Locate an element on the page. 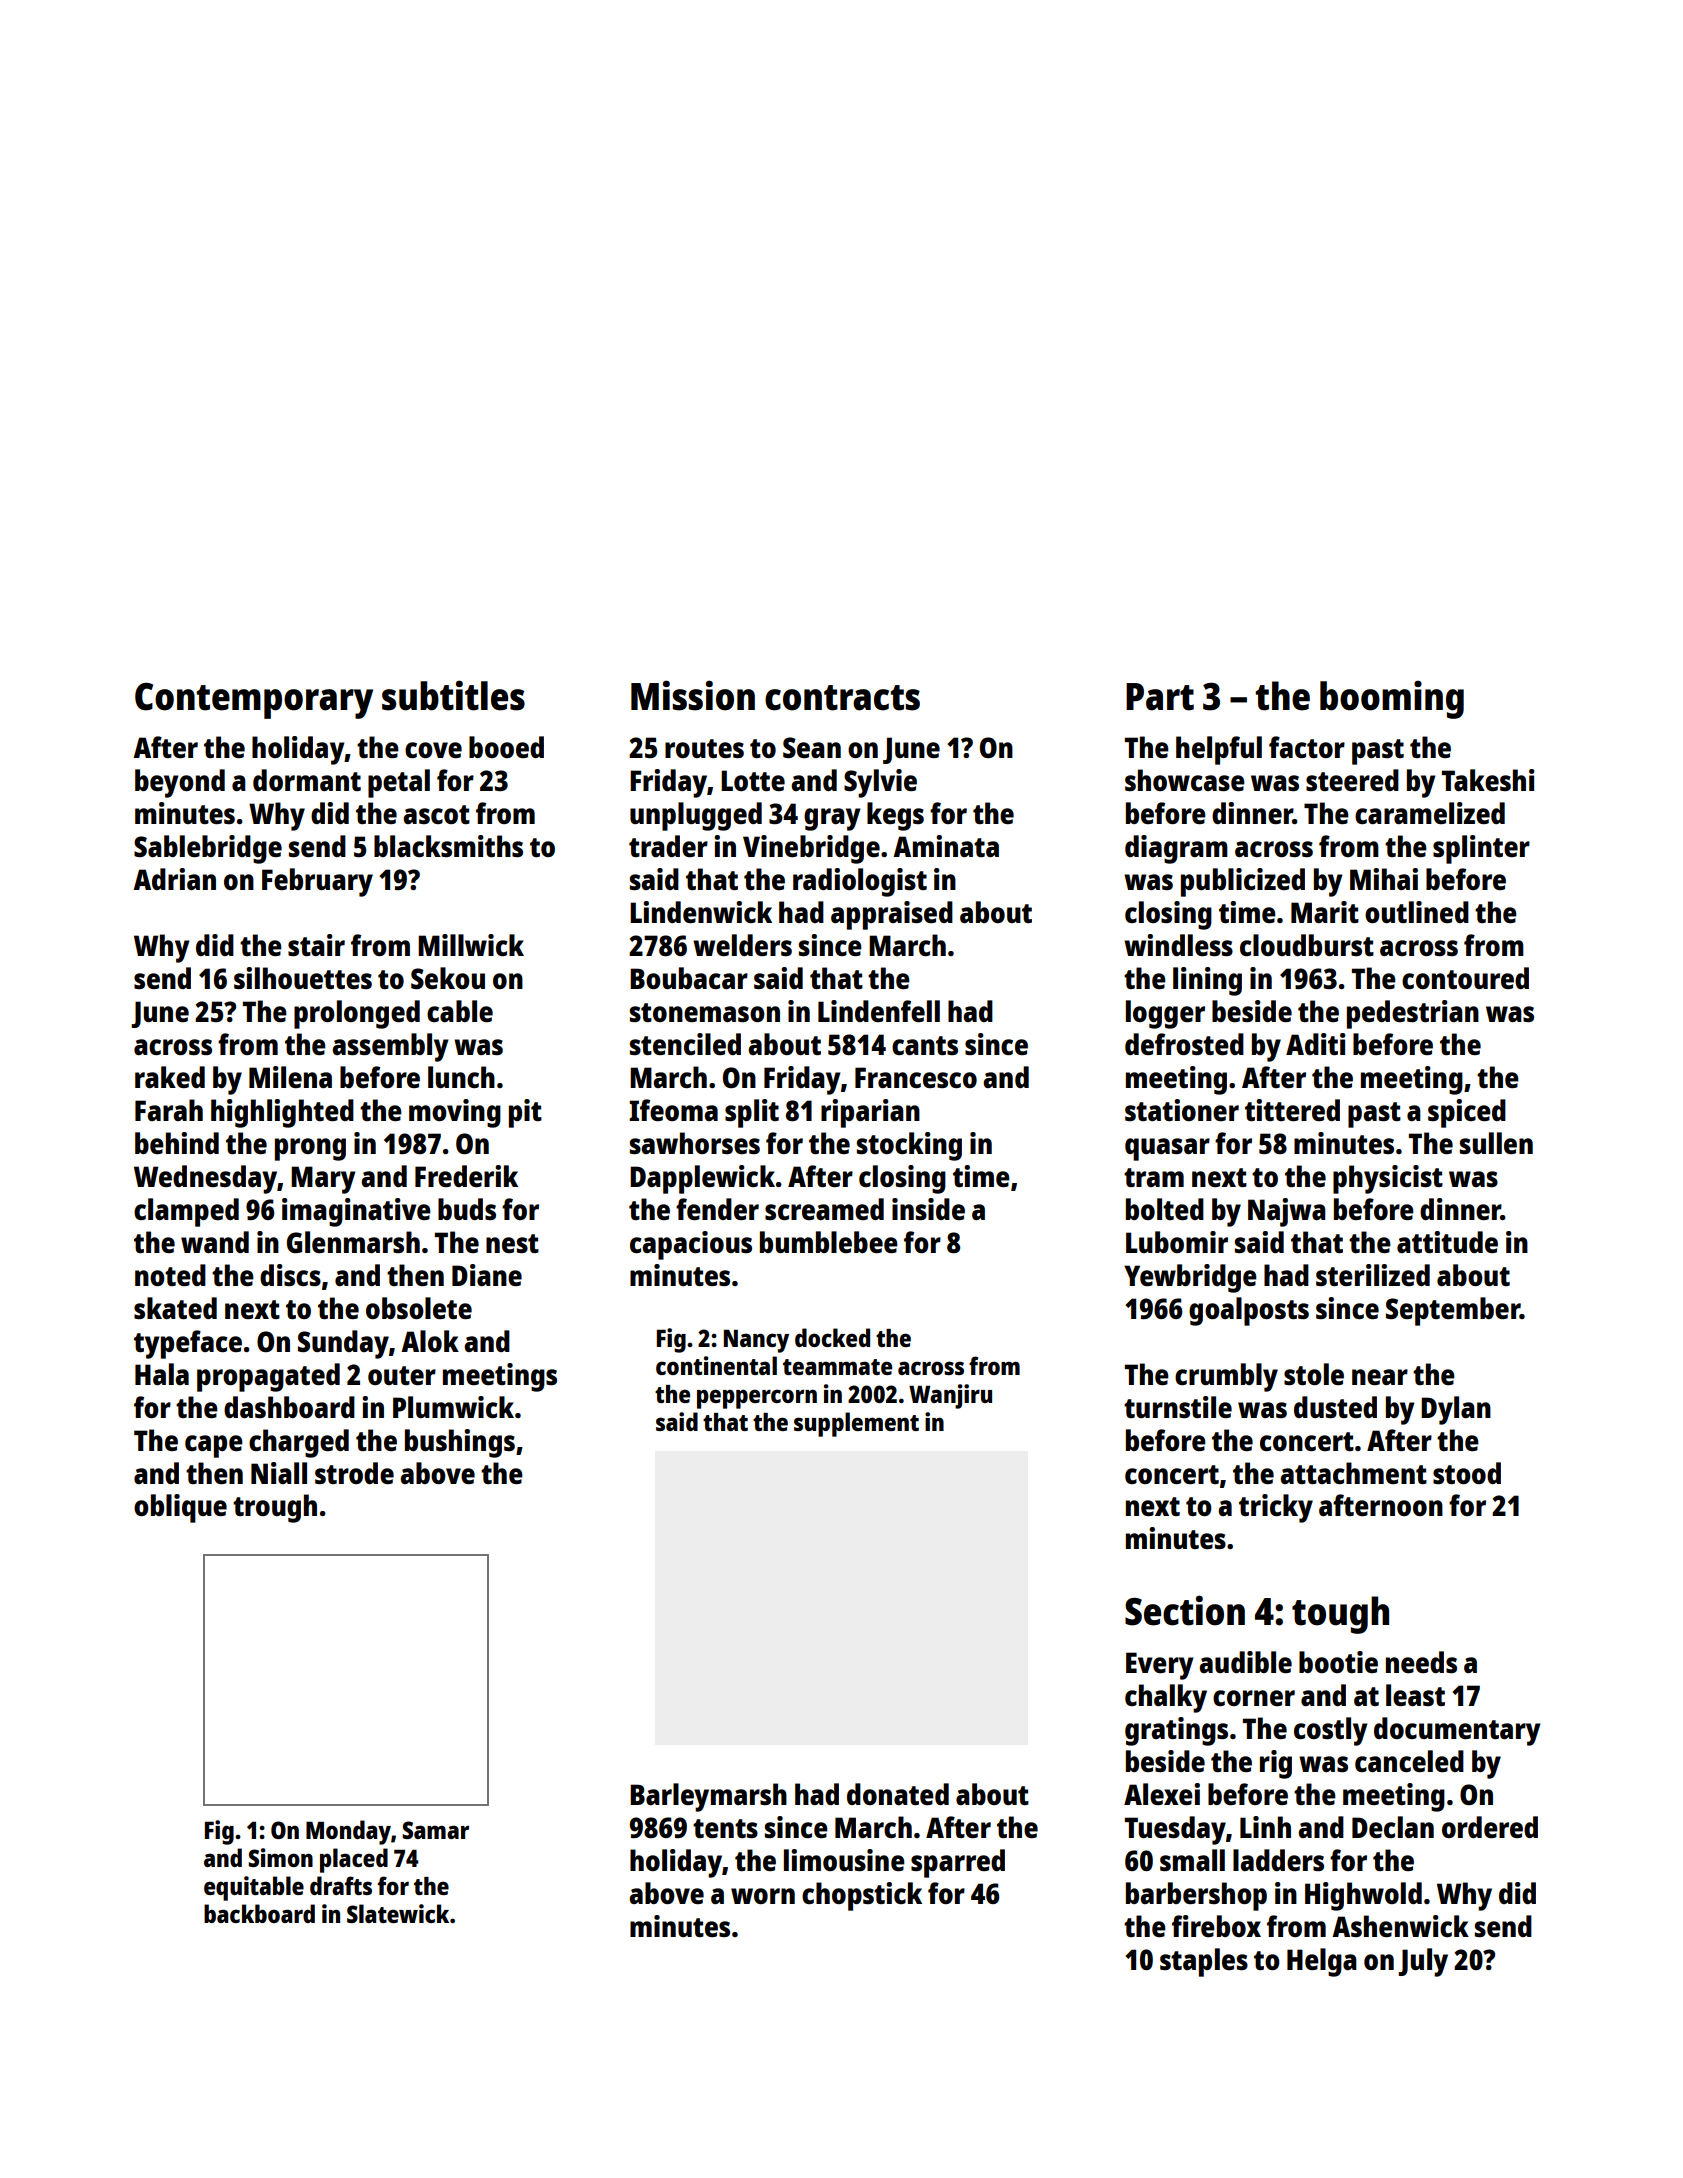 The height and width of the page is (2178, 1683). cable is located at coordinates (460, 1011).
